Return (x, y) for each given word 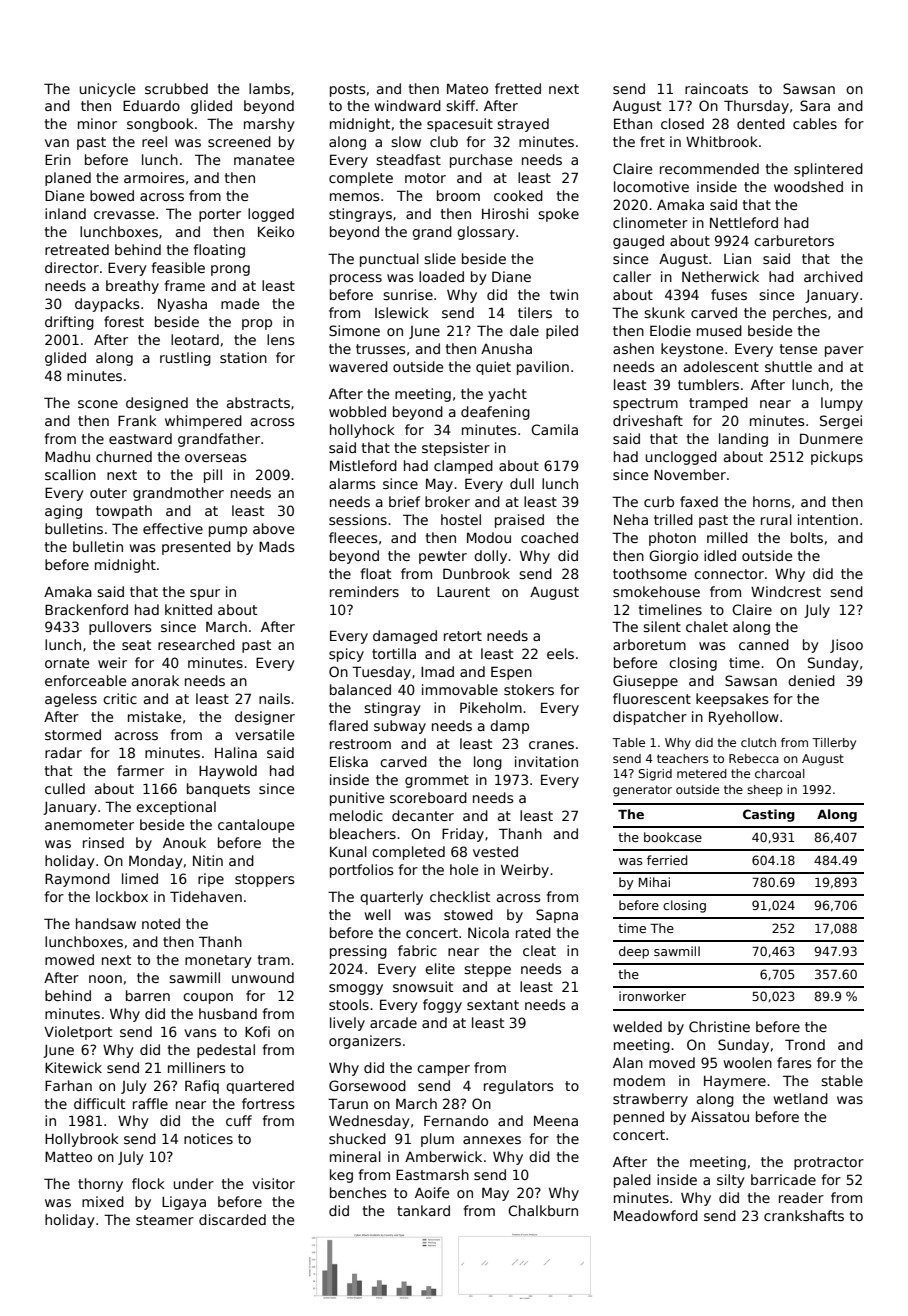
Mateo (467, 88)
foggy (442, 1006)
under (194, 1183)
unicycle (107, 90)
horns (772, 501)
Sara (815, 105)
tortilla (394, 653)
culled (65, 788)
